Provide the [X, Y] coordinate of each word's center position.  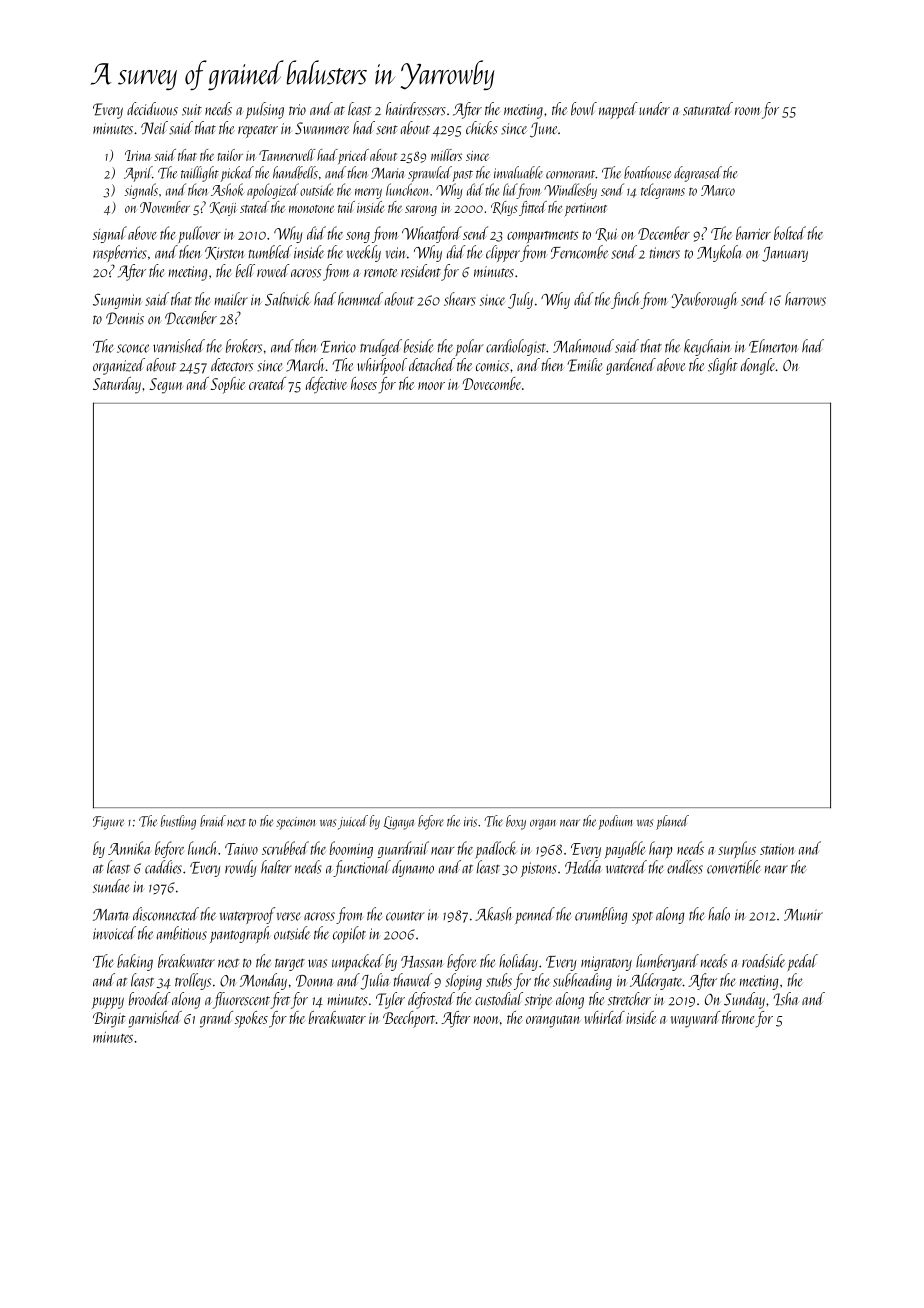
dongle [758, 366]
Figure [108, 823]
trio [297, 109]
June [543, 130]
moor [431, 386]
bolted [790, 233]
